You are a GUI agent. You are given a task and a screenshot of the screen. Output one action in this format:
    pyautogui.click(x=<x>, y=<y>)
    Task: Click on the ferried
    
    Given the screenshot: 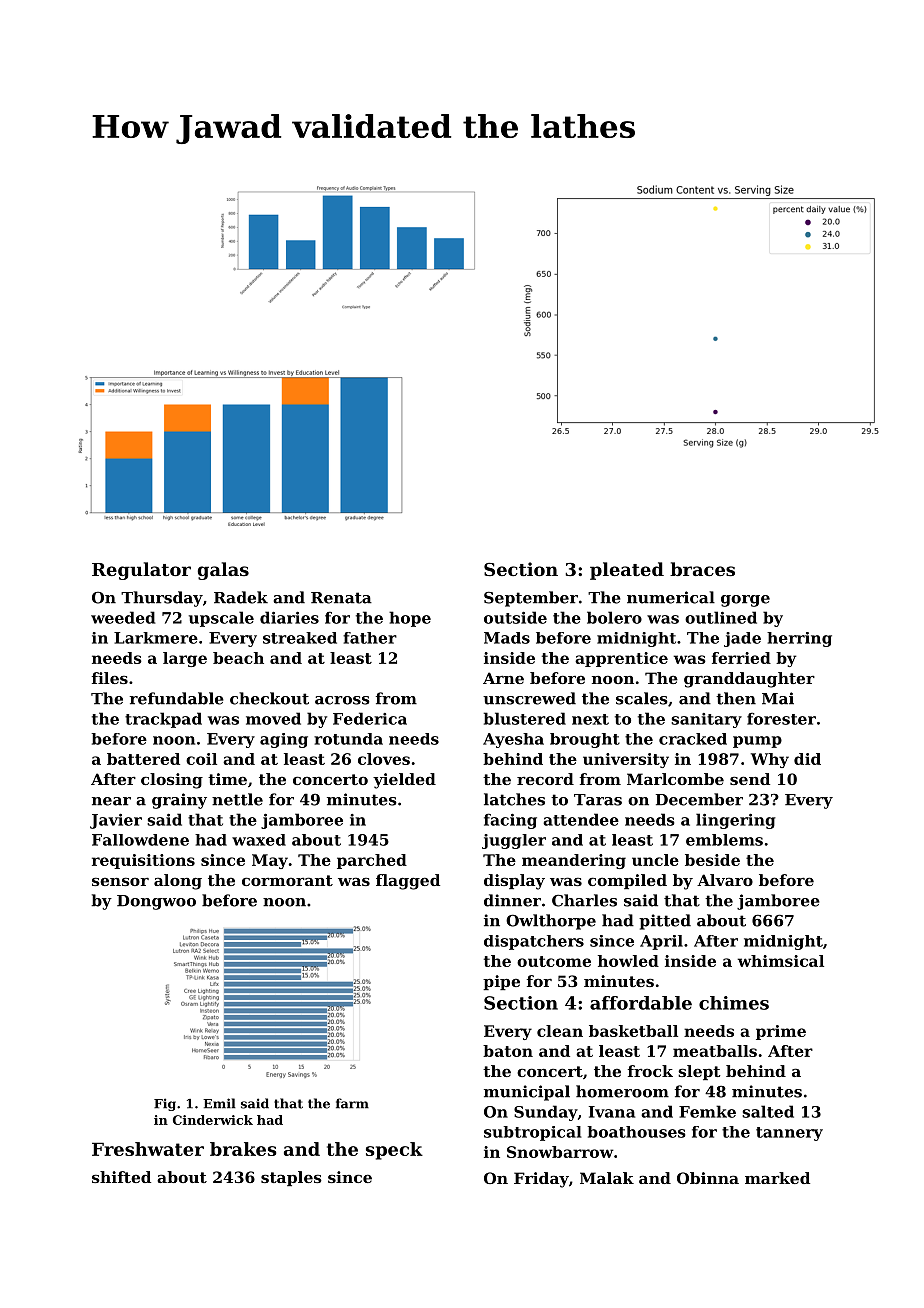 What is the action you would take?
    pyautogui.click(x=741, y=658)
